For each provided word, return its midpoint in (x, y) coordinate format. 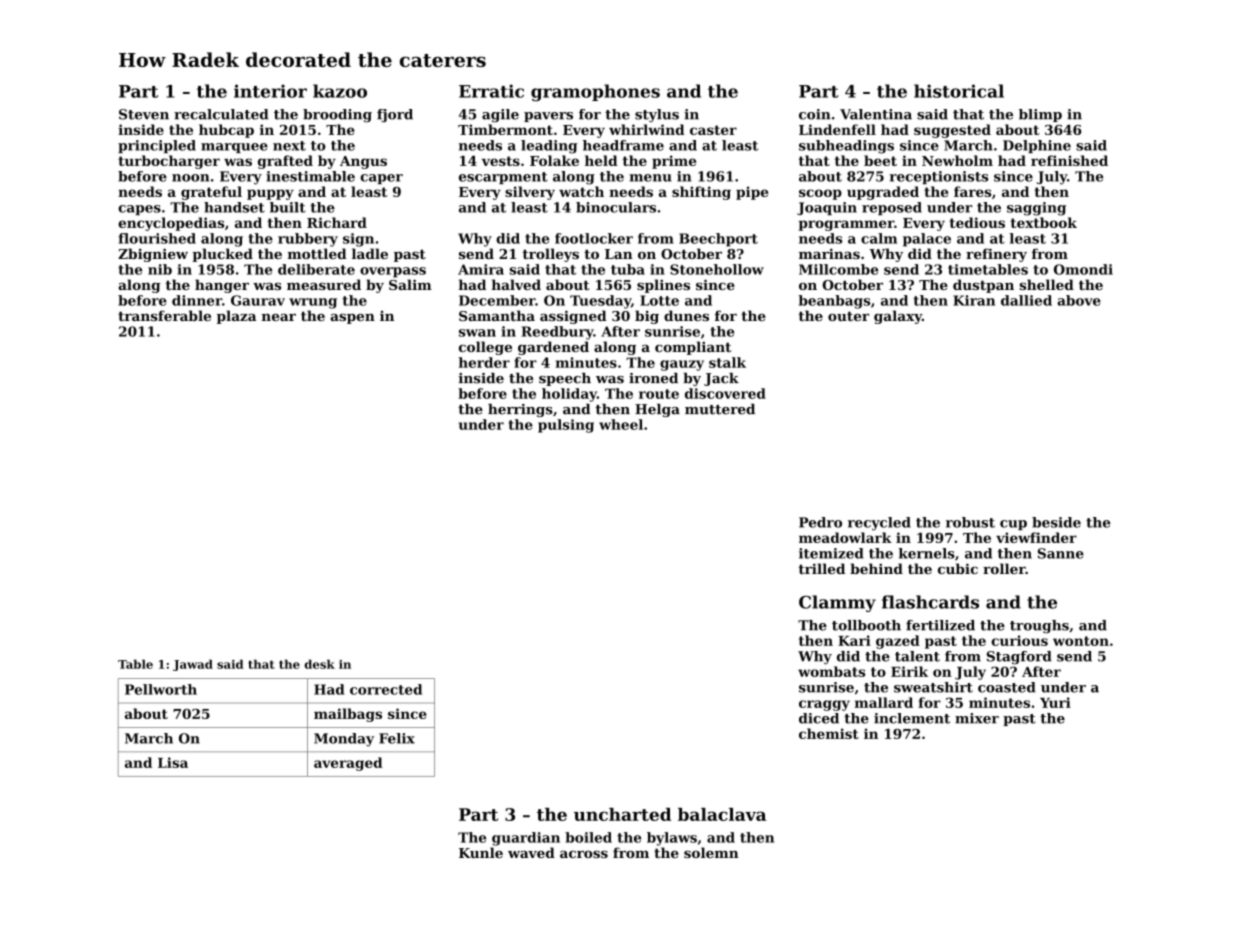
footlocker (594, 238)
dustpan (983, 286)
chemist (829, 733)
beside (1056, 522)
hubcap (226, 131)
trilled (822, 568)
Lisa (173, 762)
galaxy (898, 317)
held (601, 160)
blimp (1040, 115)
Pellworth (161, 689)
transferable (164, 315)
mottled (317, 253)
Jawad (193, 665)
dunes (686, 315)
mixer (977, 718)
